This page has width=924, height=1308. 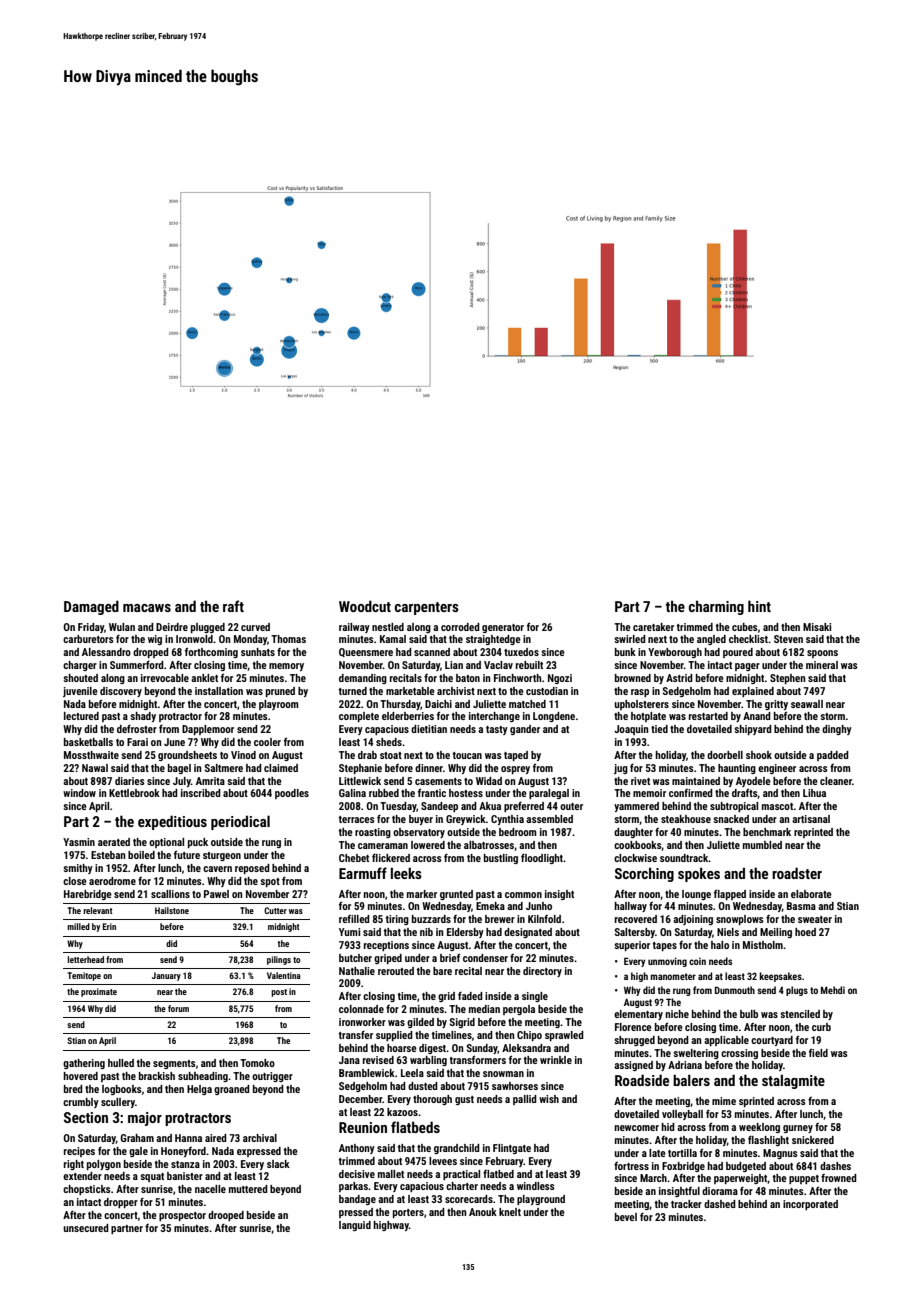 I want to click on floodlight, so click(x=542, y=859).
